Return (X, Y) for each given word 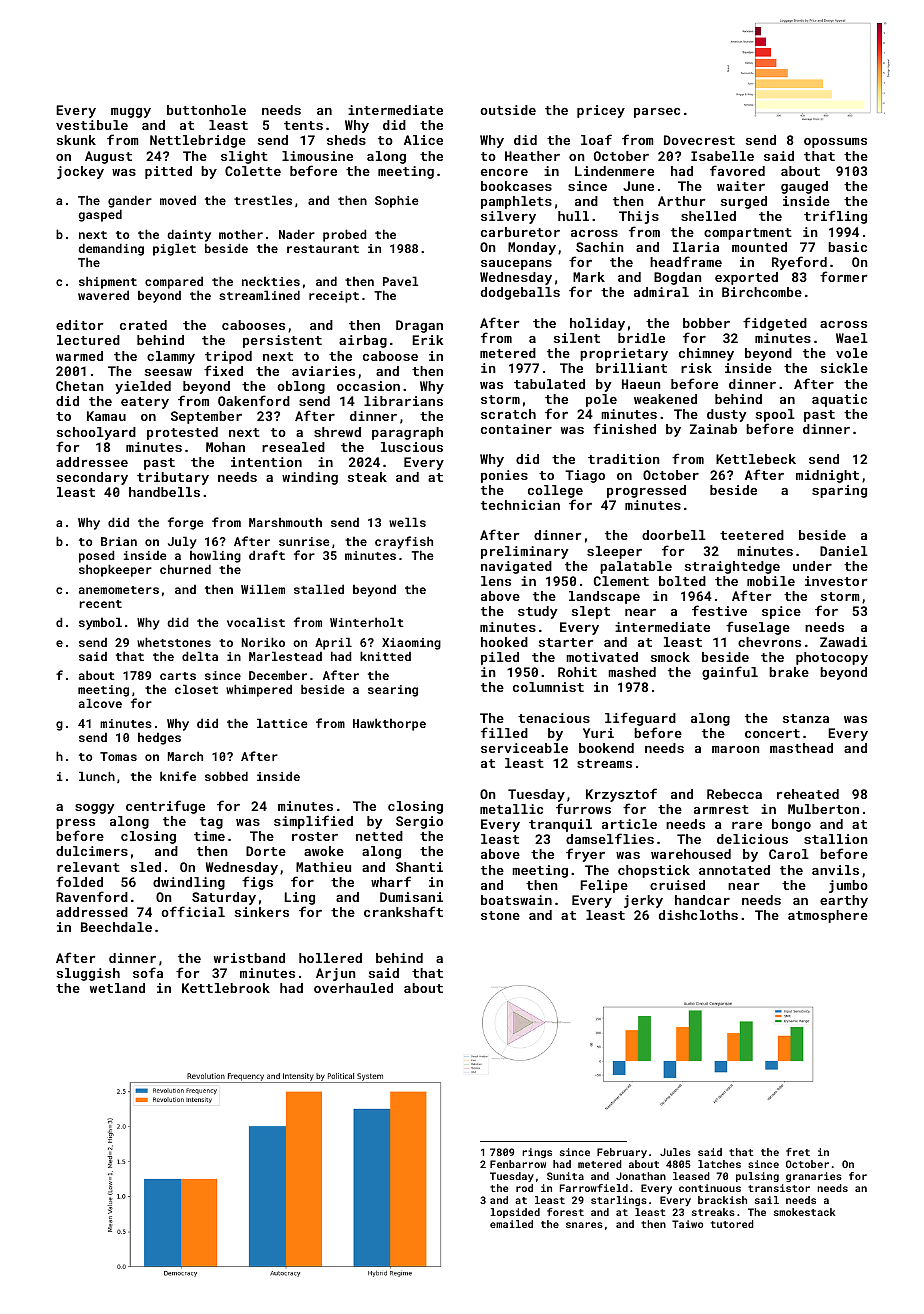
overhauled (353, 988)
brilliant (631, 368)
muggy (131, 113)
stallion (836, 839)
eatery (145, 403)
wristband (249, 958)
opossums (835, 143)
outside (508, 110)
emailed (511, 1224)
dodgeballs (520, 293)
